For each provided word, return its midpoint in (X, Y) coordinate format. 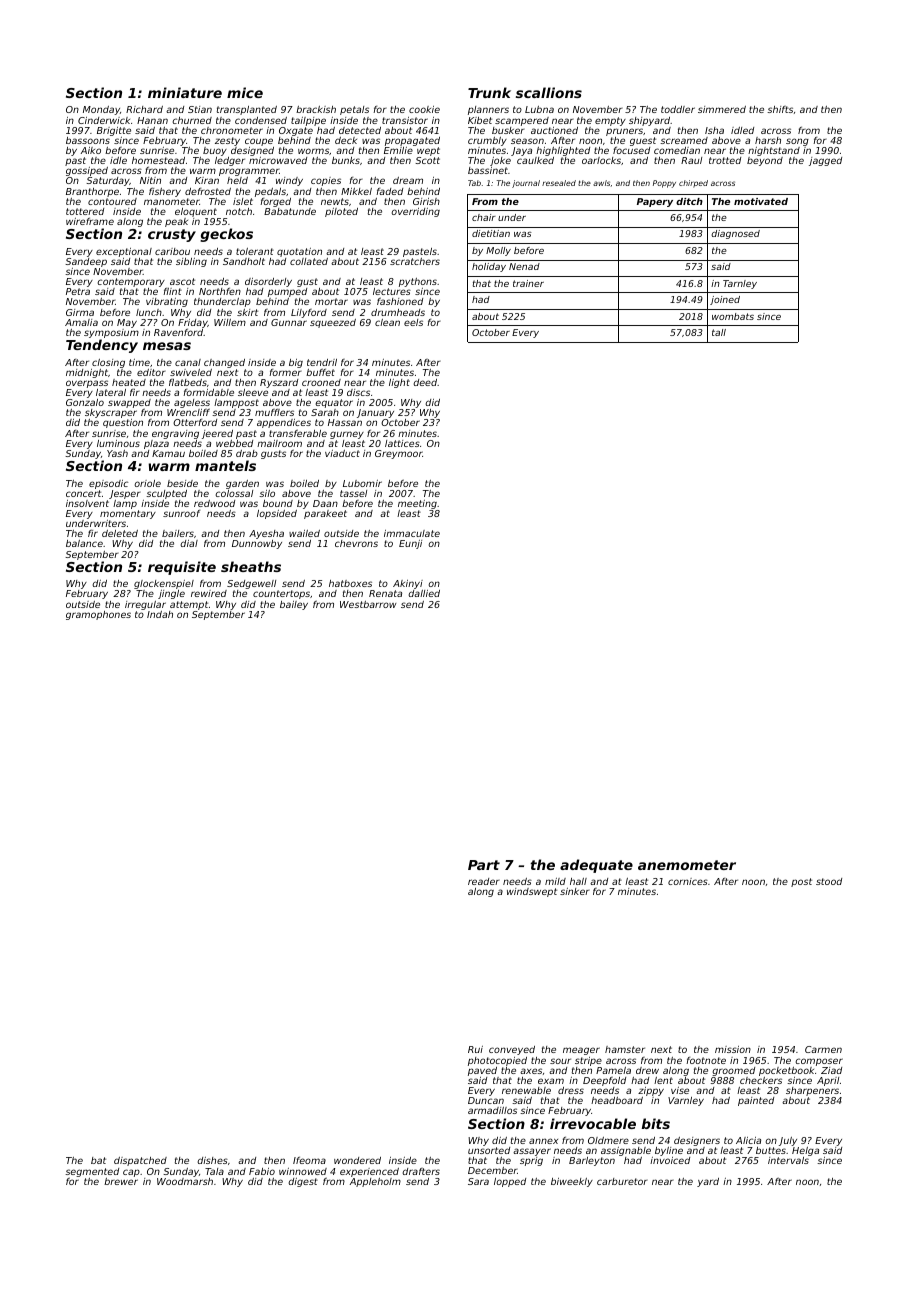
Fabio (262, 1171)
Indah (160, 614)
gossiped (87, 171)
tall (719, 332)
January (375, 413)
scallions (549, 92)
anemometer (687, 865)
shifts (780, 109)
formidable (208, 392)
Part (484, 865)
